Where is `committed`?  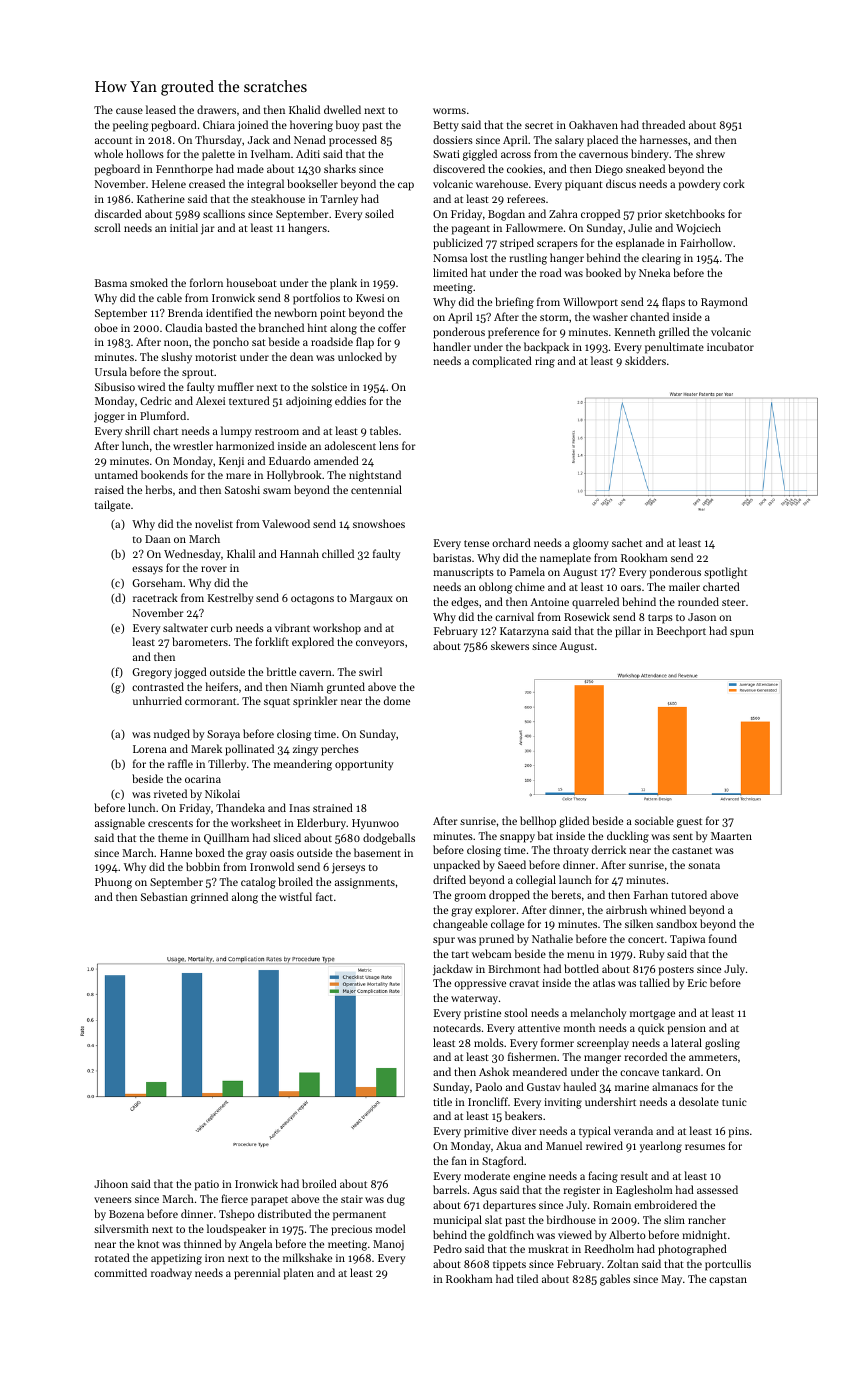
committed is located at coordinates (120, 1272).
